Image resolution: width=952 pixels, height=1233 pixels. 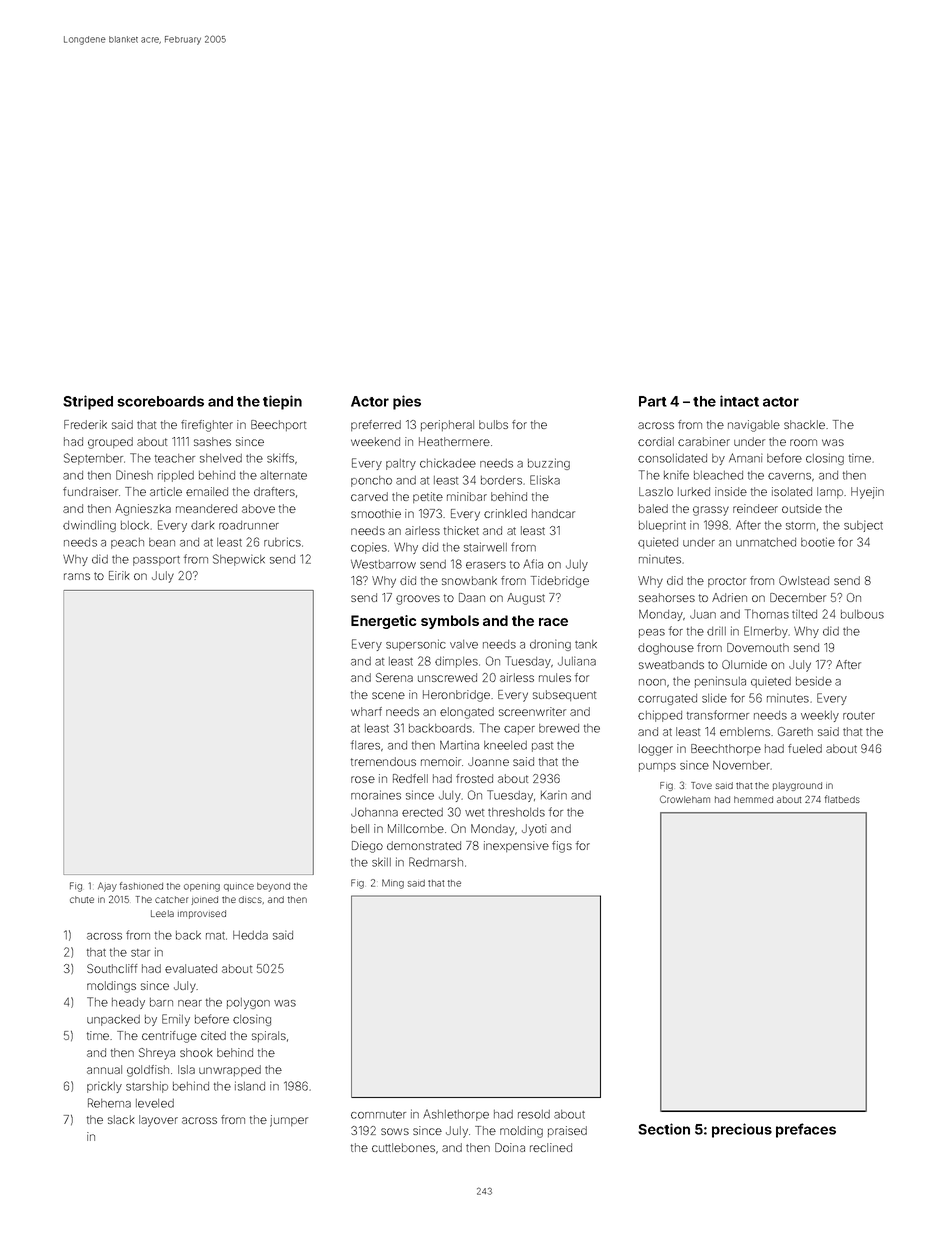 I want to click on bulbous, so click(x=862, y=614).
